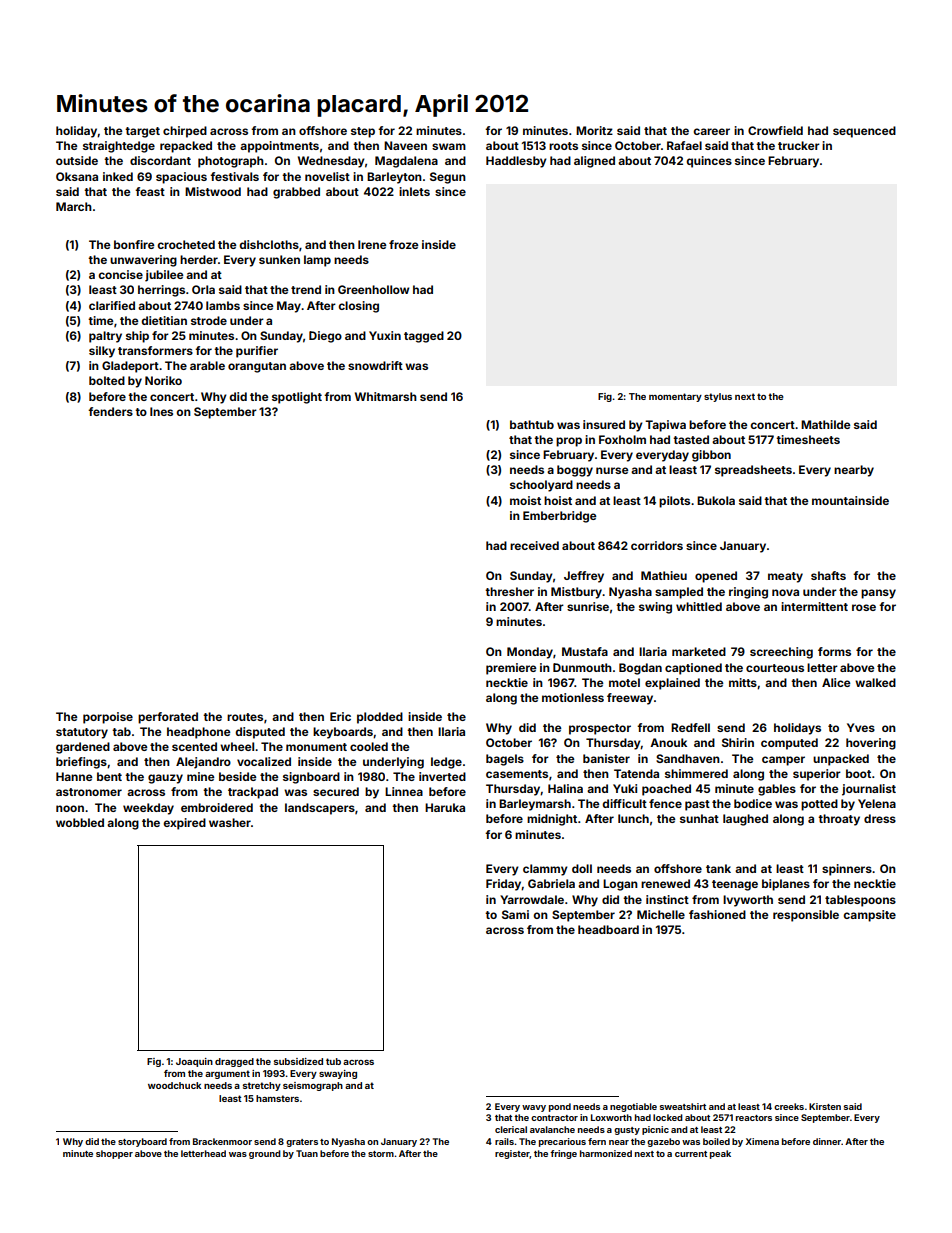 Image resolution: width=952 pixels, height=1233 pixels. I want to click on shopper, so click(114, 1154).
